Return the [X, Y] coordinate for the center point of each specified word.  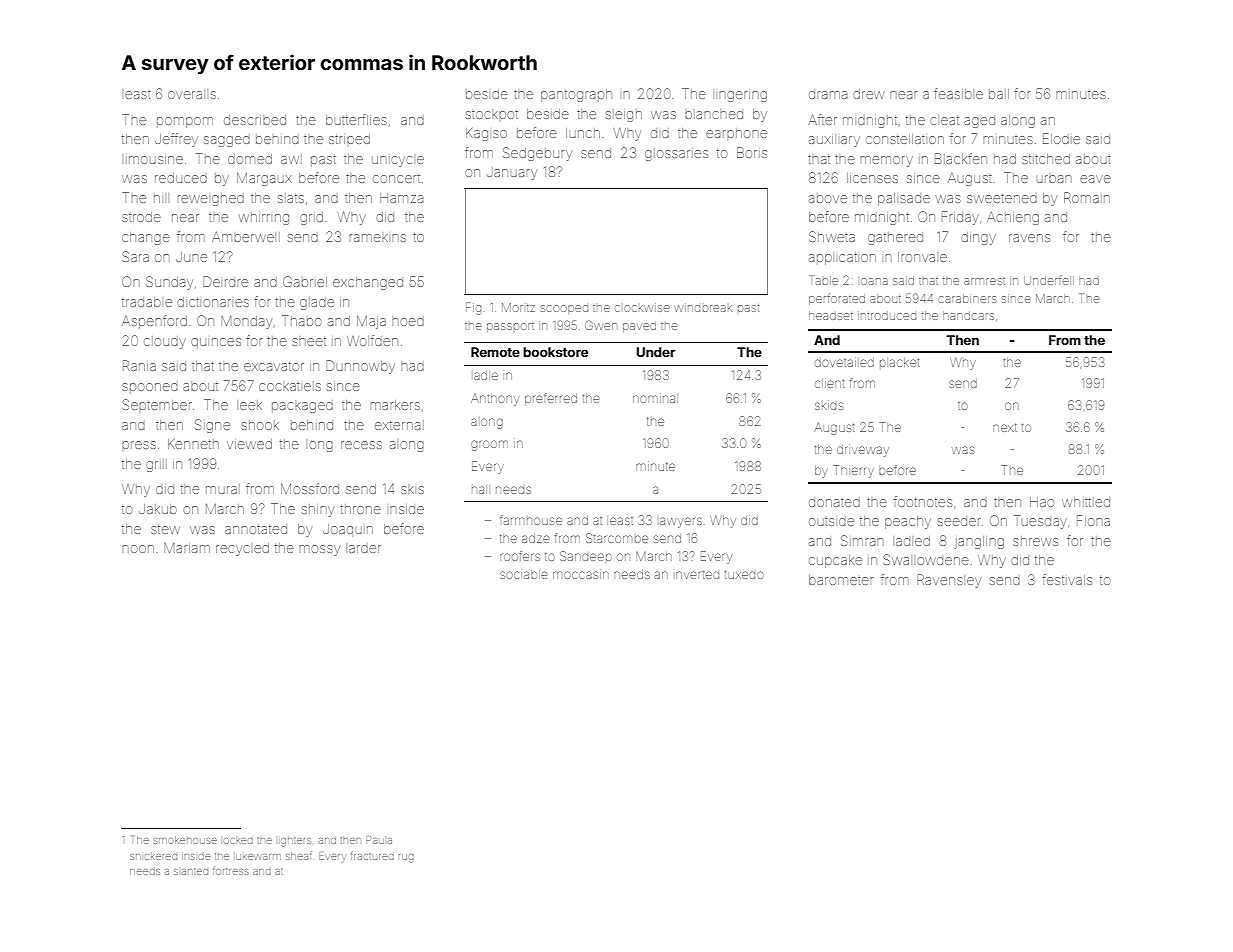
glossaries [676, 154]
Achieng [1013, 218]
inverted [697, 575]
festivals [1067, 579]
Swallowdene [926, 559]
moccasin [581, 575]
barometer [841, 580]
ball [999, 94]
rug [406, 858]
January [512, 174]
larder [365, 549]
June [191, 257]
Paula [379, 840]
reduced [181, 178]
